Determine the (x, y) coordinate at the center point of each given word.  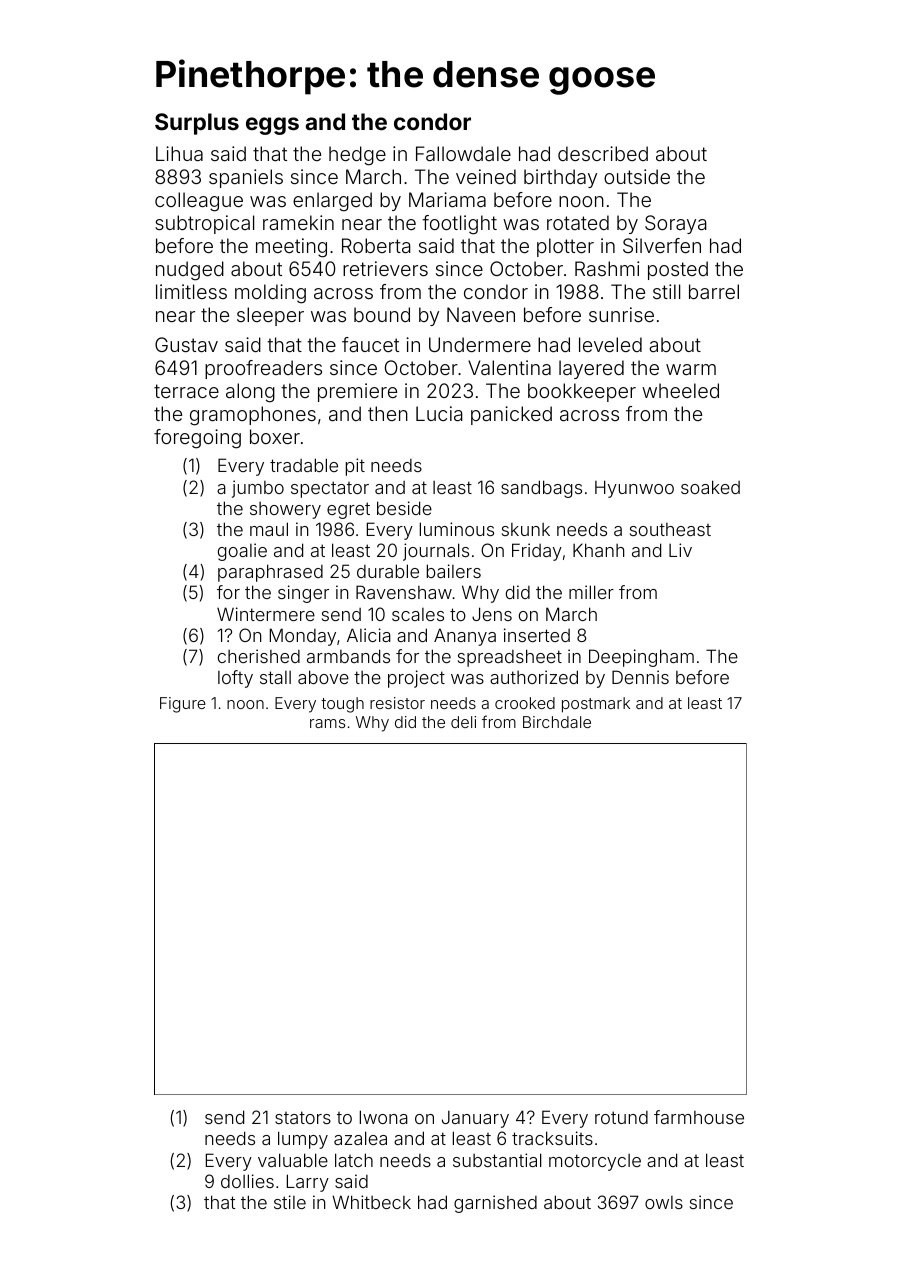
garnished (495, 1204)
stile (290, 1202)
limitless (191, 291)
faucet (370, 344)
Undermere (480, 344)
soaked (710, 487)
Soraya (676, 224)
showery (285, 510)
